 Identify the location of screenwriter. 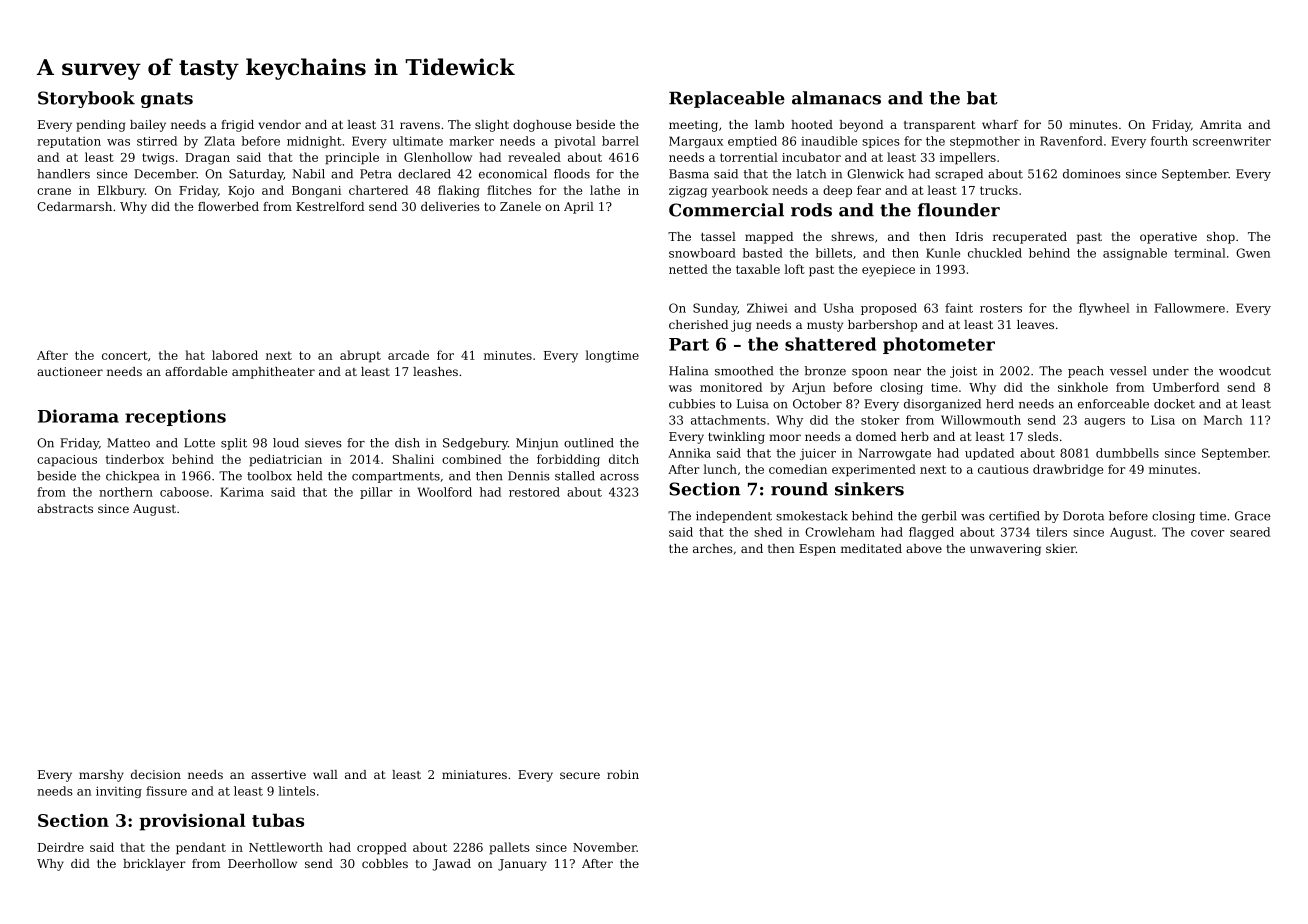
(1232, 141).
